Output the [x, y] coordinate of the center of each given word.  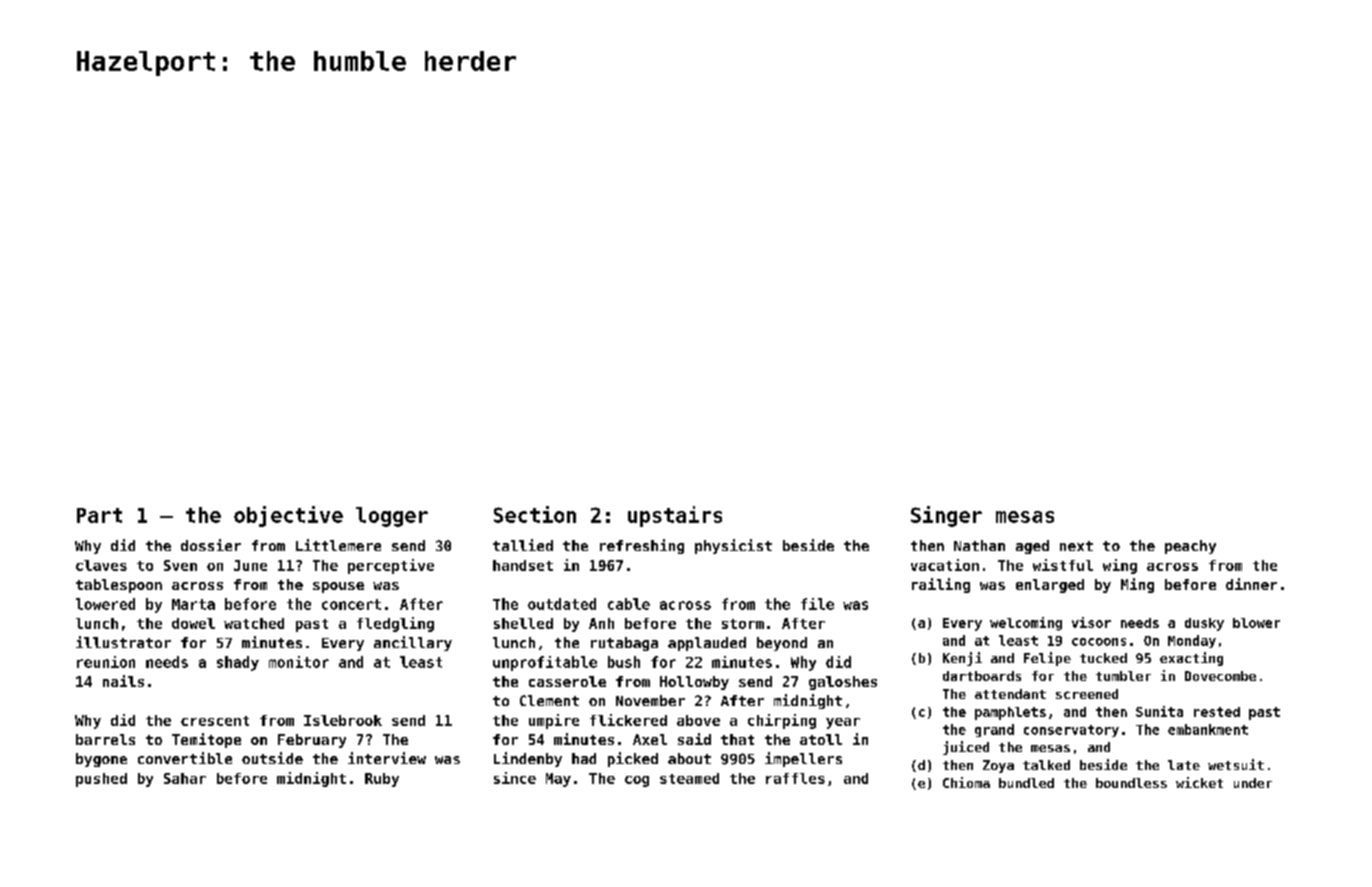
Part [99, 515]
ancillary [413, 643]
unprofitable [545, 663]
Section [535, 514]
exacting [1191, 659]
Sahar [185, 778]
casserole [567, 681]
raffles [795, 778]
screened [1087, 694]
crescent [215, 721]
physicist [733, 546]
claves [101, 565]
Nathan [979, 545]
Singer [946, 516]
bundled [1026, 783]
